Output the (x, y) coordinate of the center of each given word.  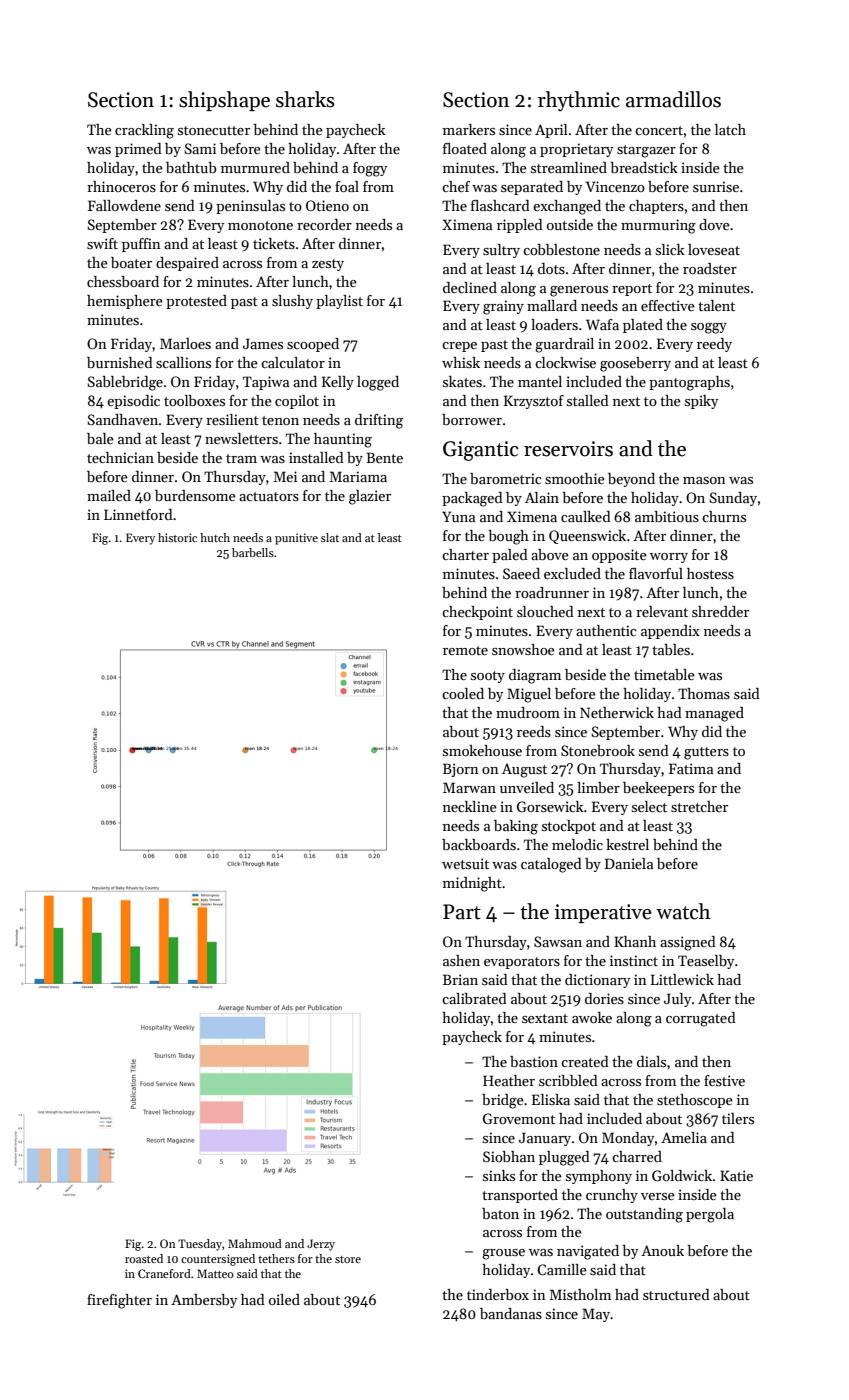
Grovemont (519, 1118)
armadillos (673, 99)
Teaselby (706, 962)
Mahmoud (255, 1243)
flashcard (500, 205)
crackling (144, 131)
